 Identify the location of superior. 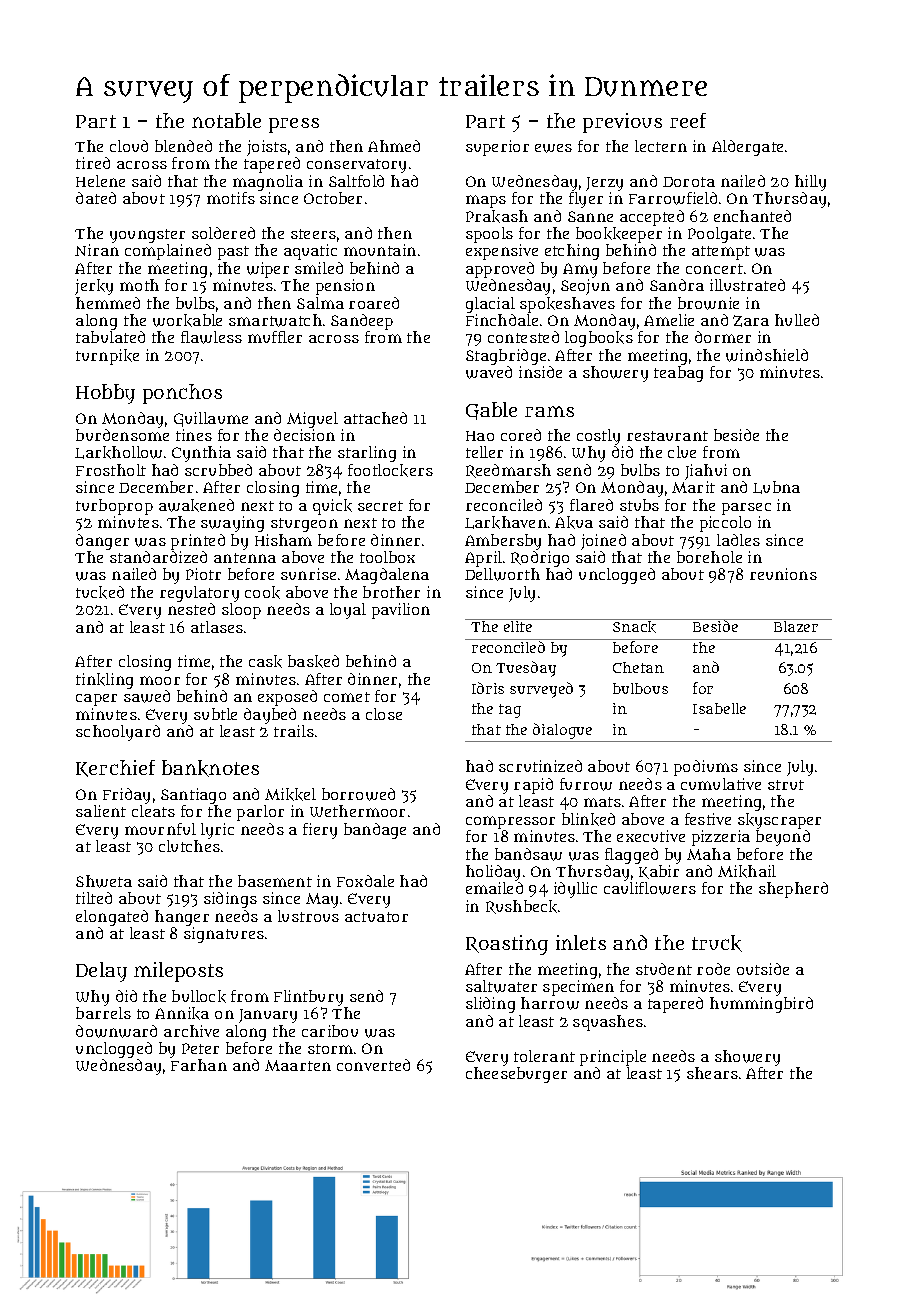
(497, 148).
